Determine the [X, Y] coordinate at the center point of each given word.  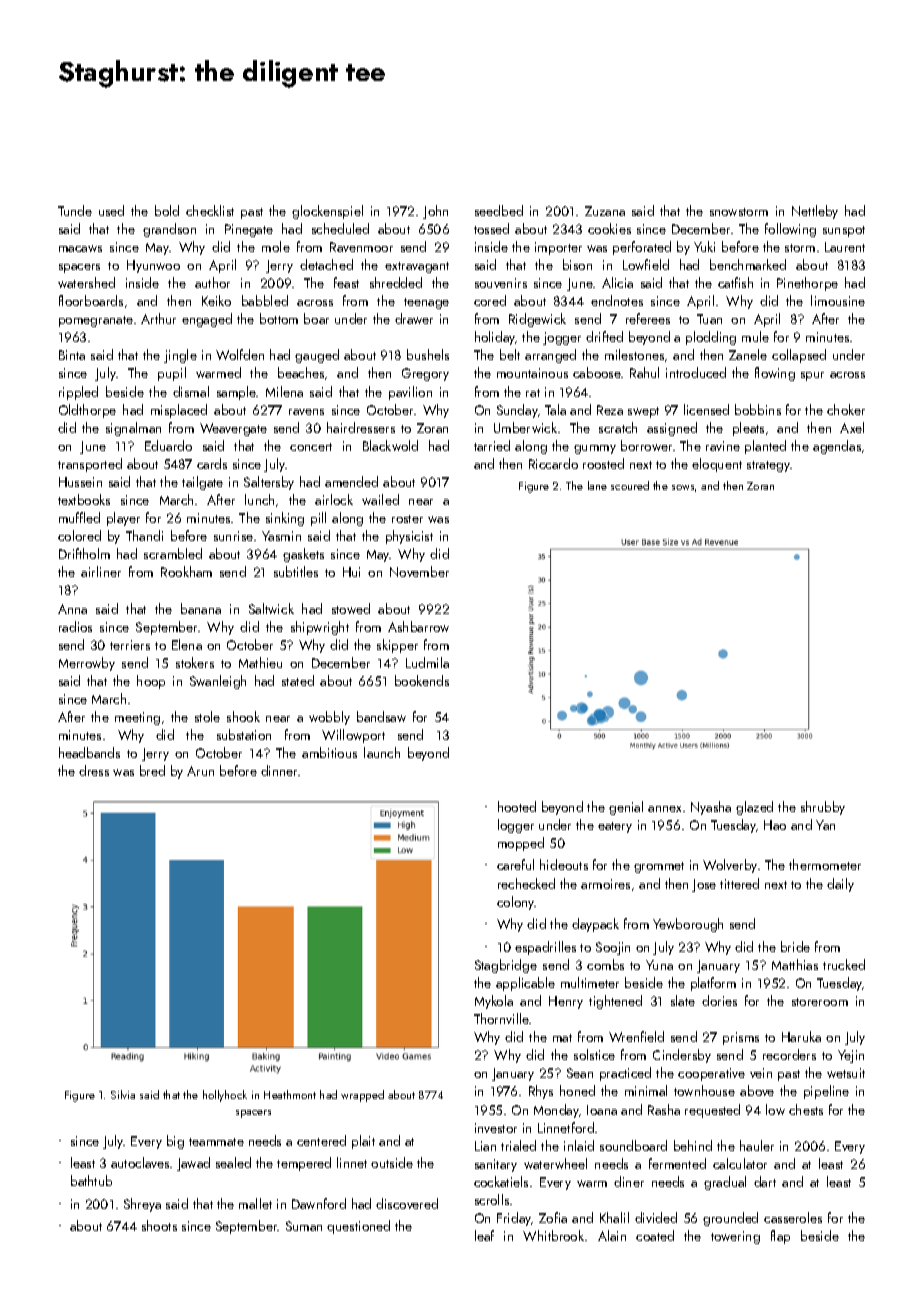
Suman [304, 1226]
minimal [646, 1090]
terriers [130, 645]
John [435, 212]
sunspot [844, 231]
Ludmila [427, 662]
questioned [358, 1227]
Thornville [501, 1018]
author [212, 282]
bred [152, 770]
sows [683, 487]
